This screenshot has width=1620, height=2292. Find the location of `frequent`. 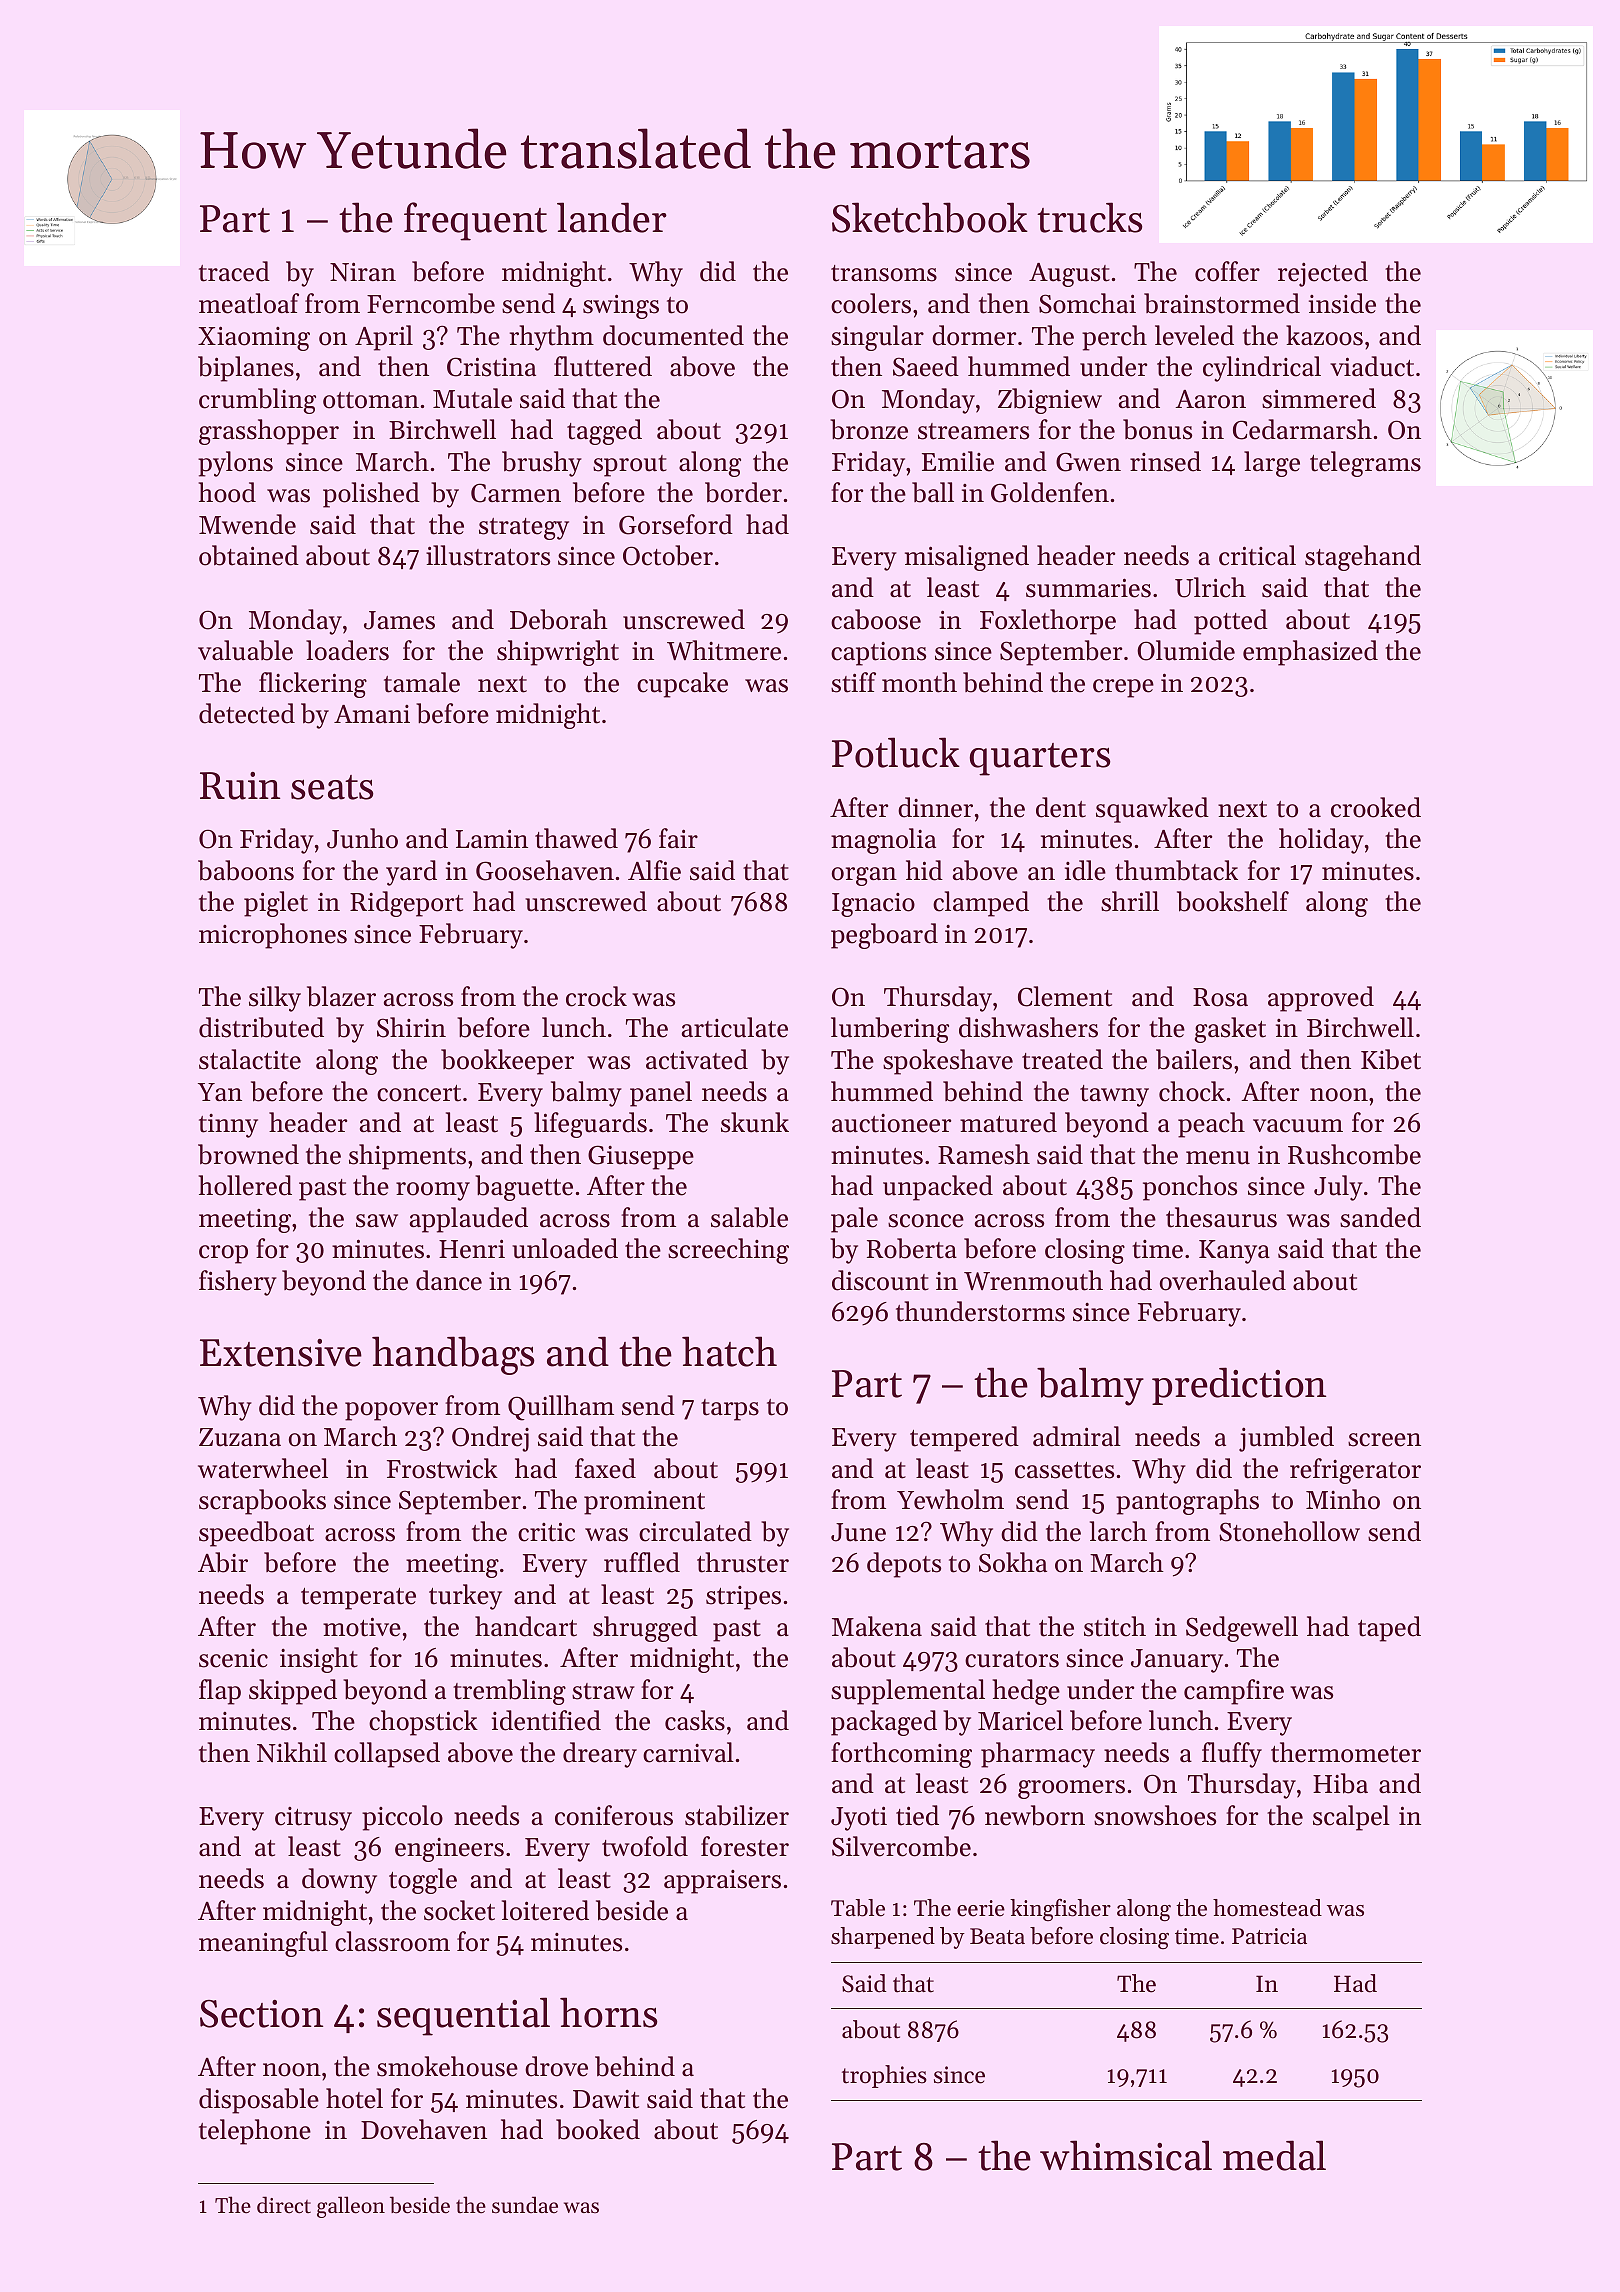

frequent is located at coordinates (475, 221).
